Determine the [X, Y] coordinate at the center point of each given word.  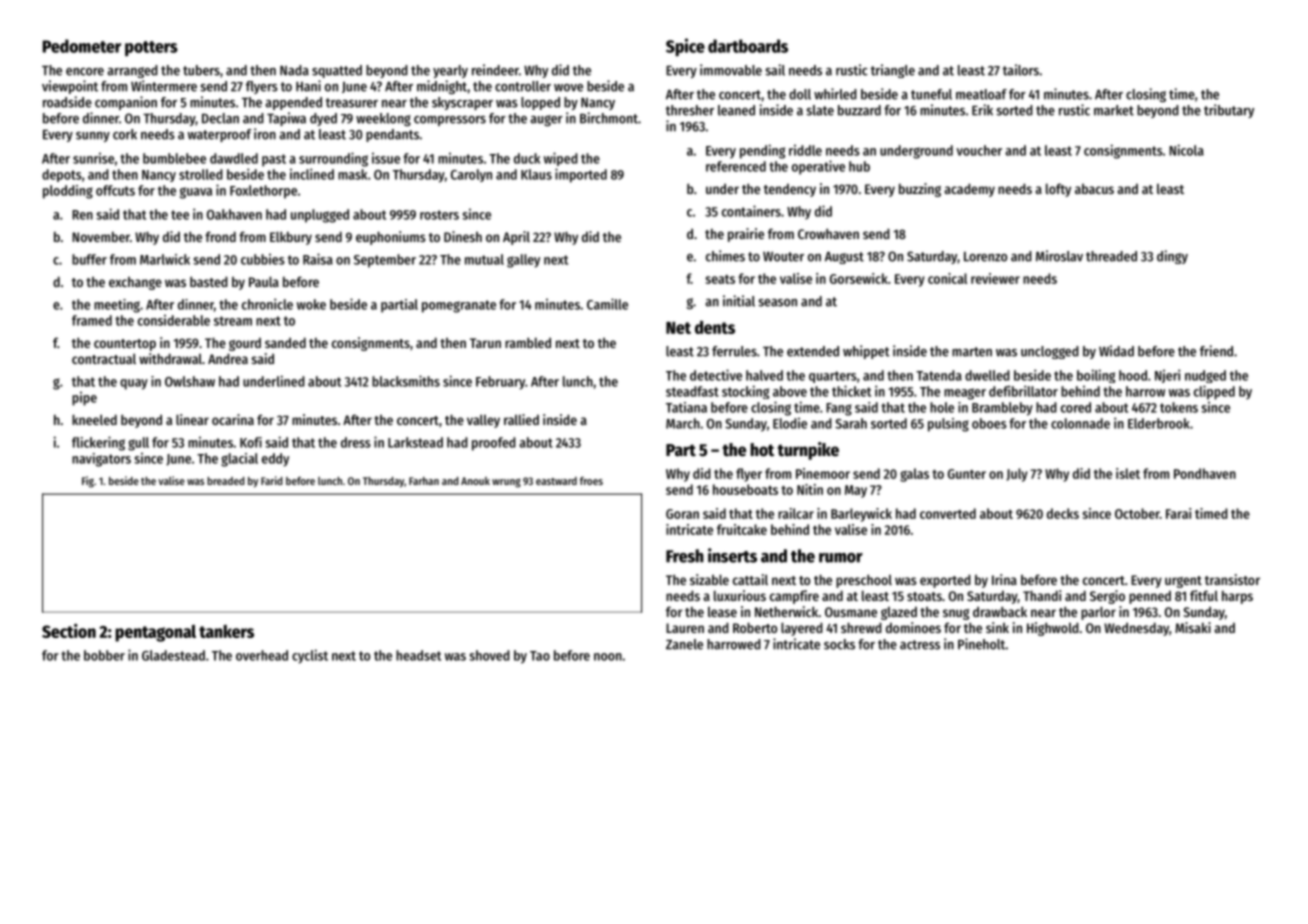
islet [1128, 473]
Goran [682, 514]
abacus [1094, 188]
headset [418, 655]
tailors [1021, 70]
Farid [271, 480]
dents [715, 327]
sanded [285, 342]
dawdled [234, 158]
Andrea [228, 358]
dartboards [748, 46]
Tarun [485, 343]
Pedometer [82, 46]
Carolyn [471, 175]
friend [1216, 351]
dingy [1172, 257]
